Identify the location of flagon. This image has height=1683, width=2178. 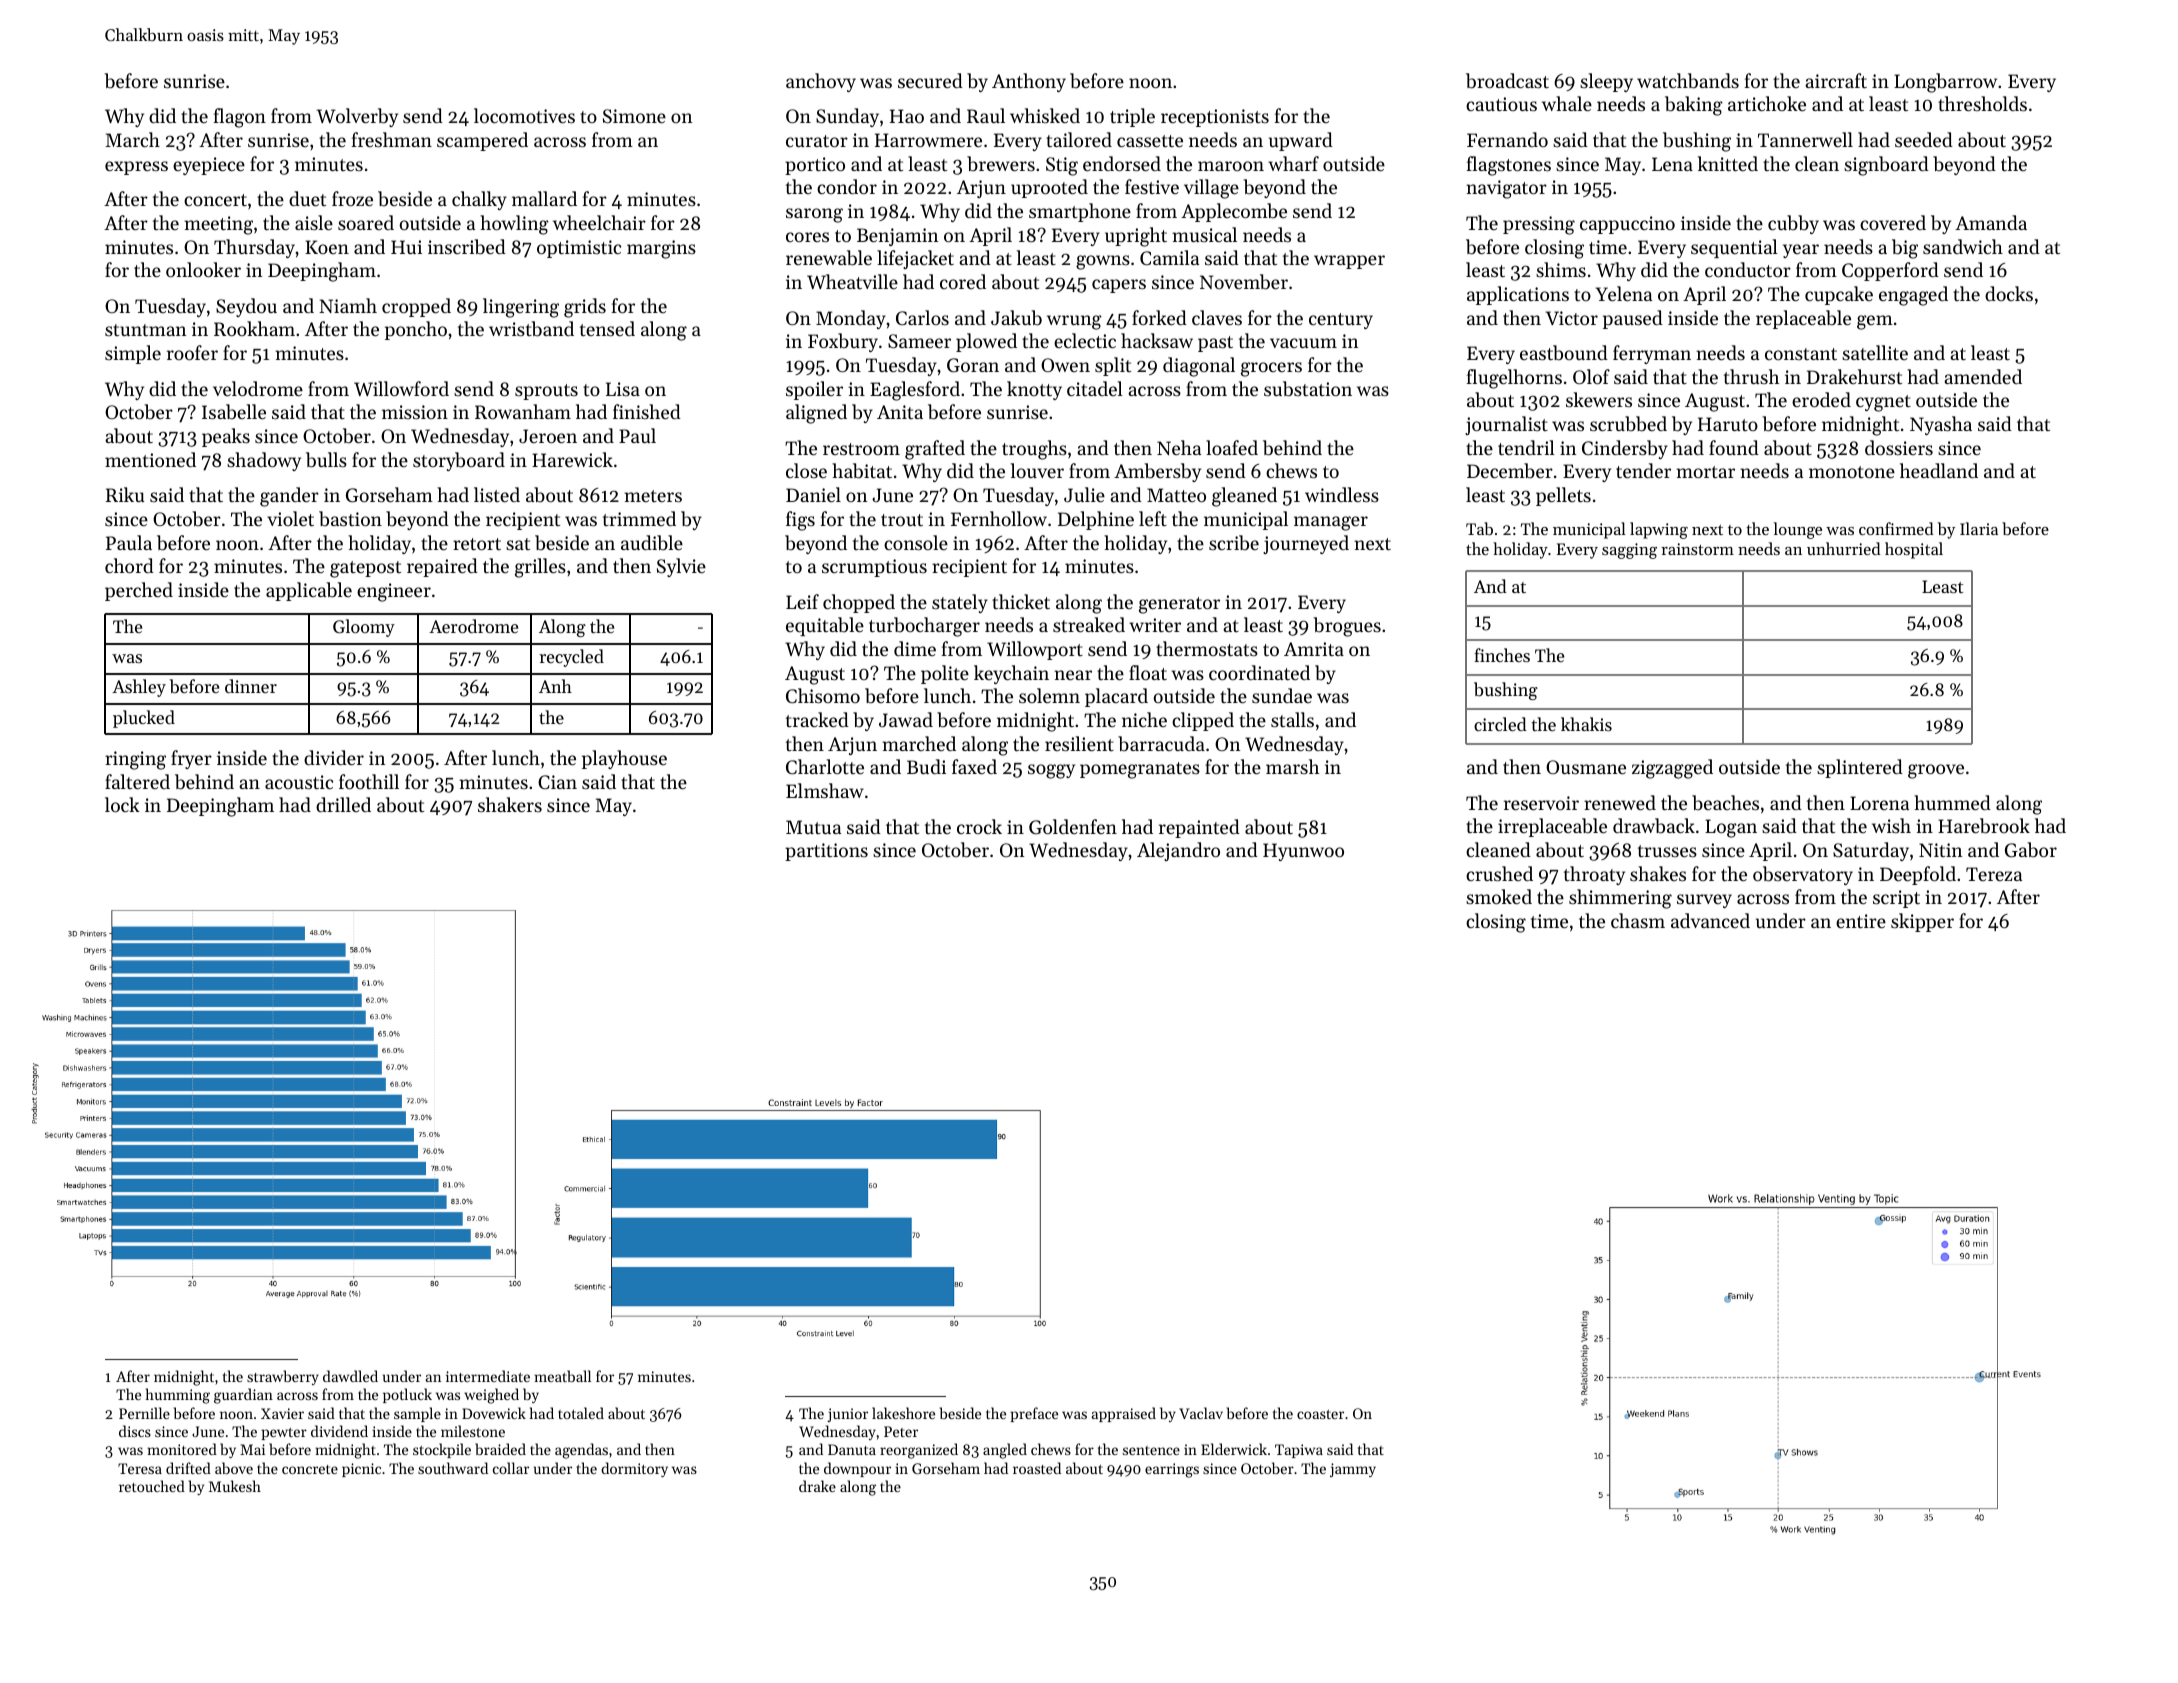
(240, 118).
